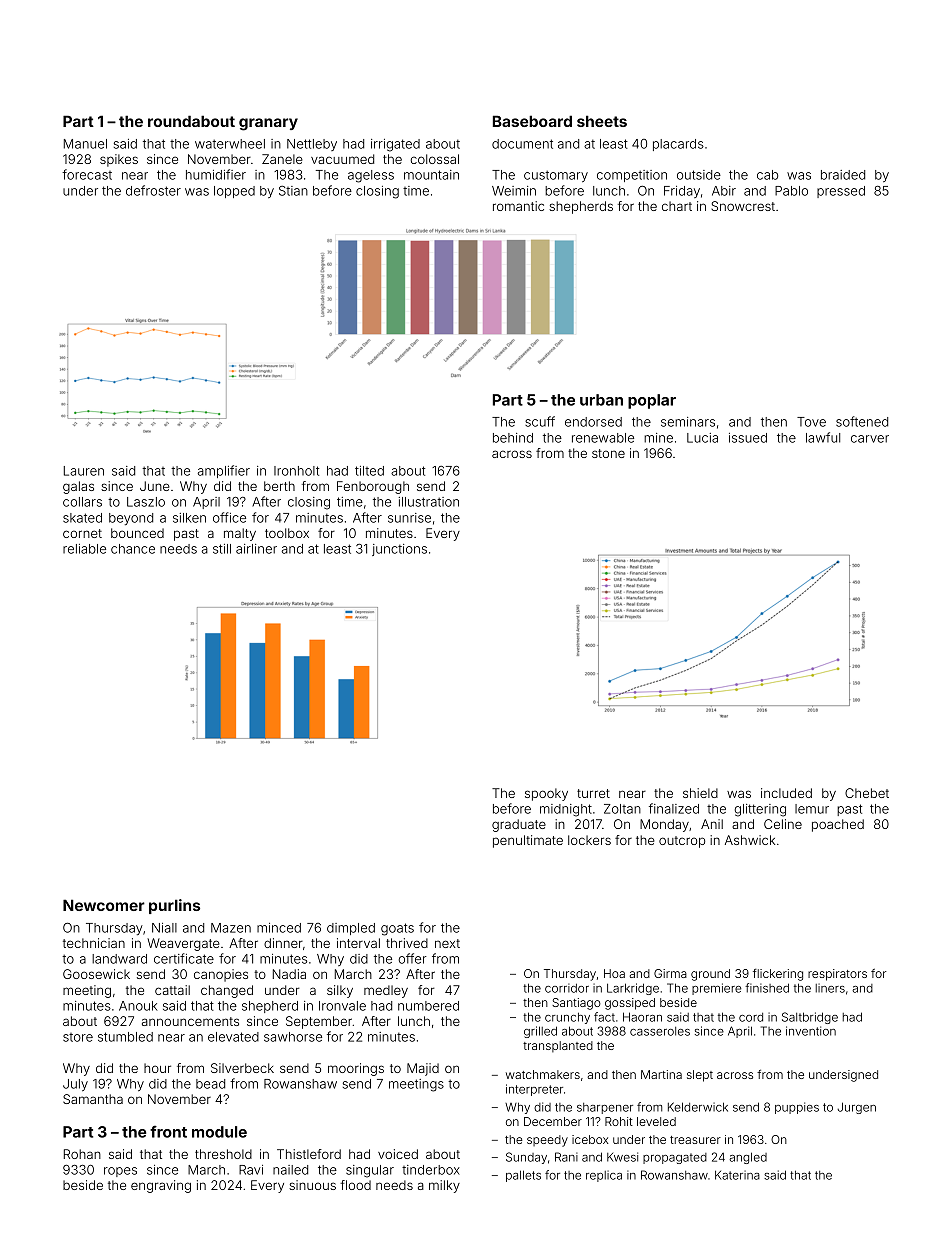 This document has width=952, height=1233. Describe the element at coordinates (601, 400) in the document. I see `urban` at that location.
